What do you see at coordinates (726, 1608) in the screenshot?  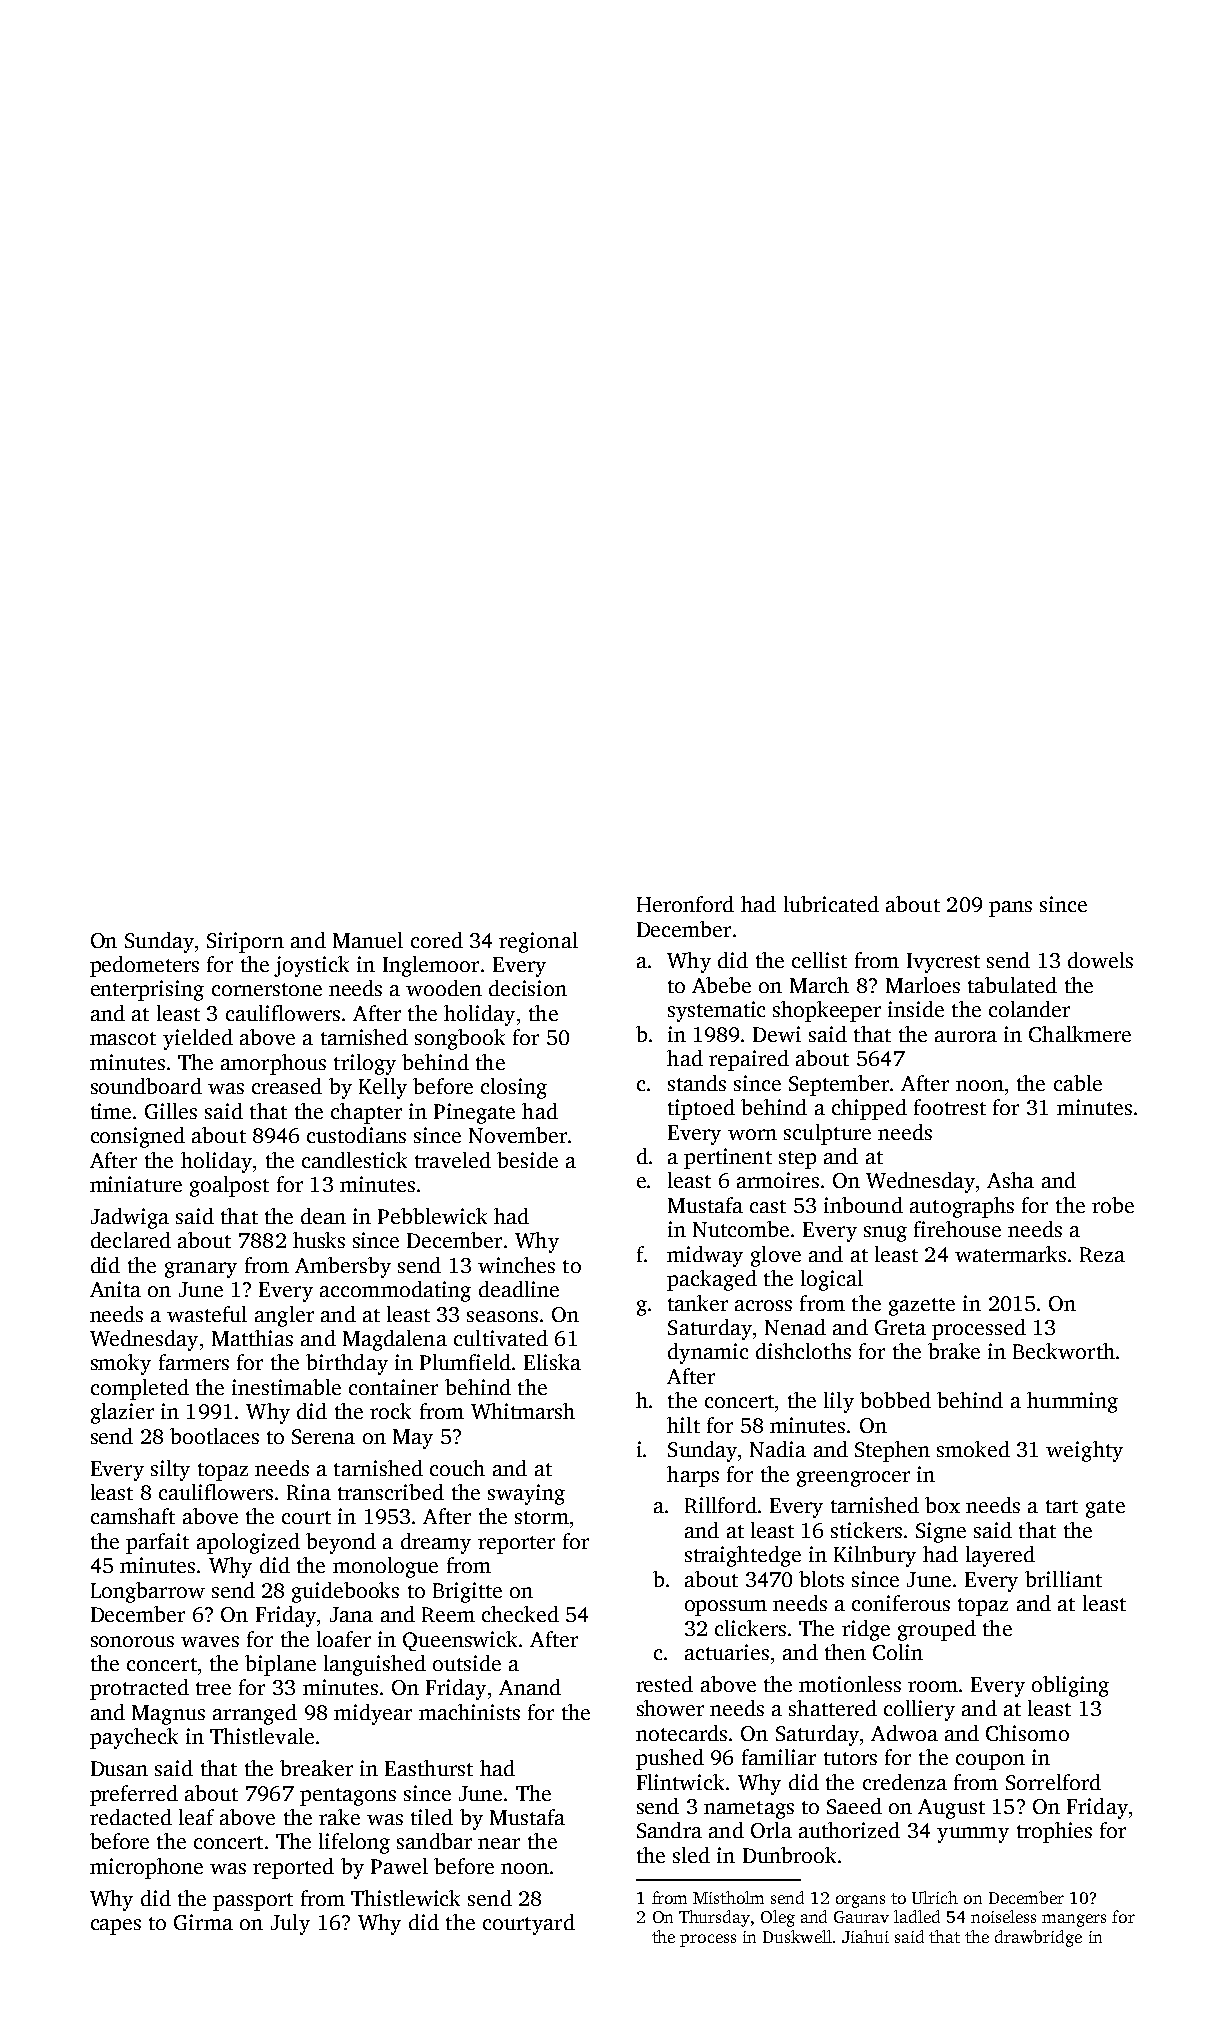 I see `opossum` at bounding box center [726, 1608].
